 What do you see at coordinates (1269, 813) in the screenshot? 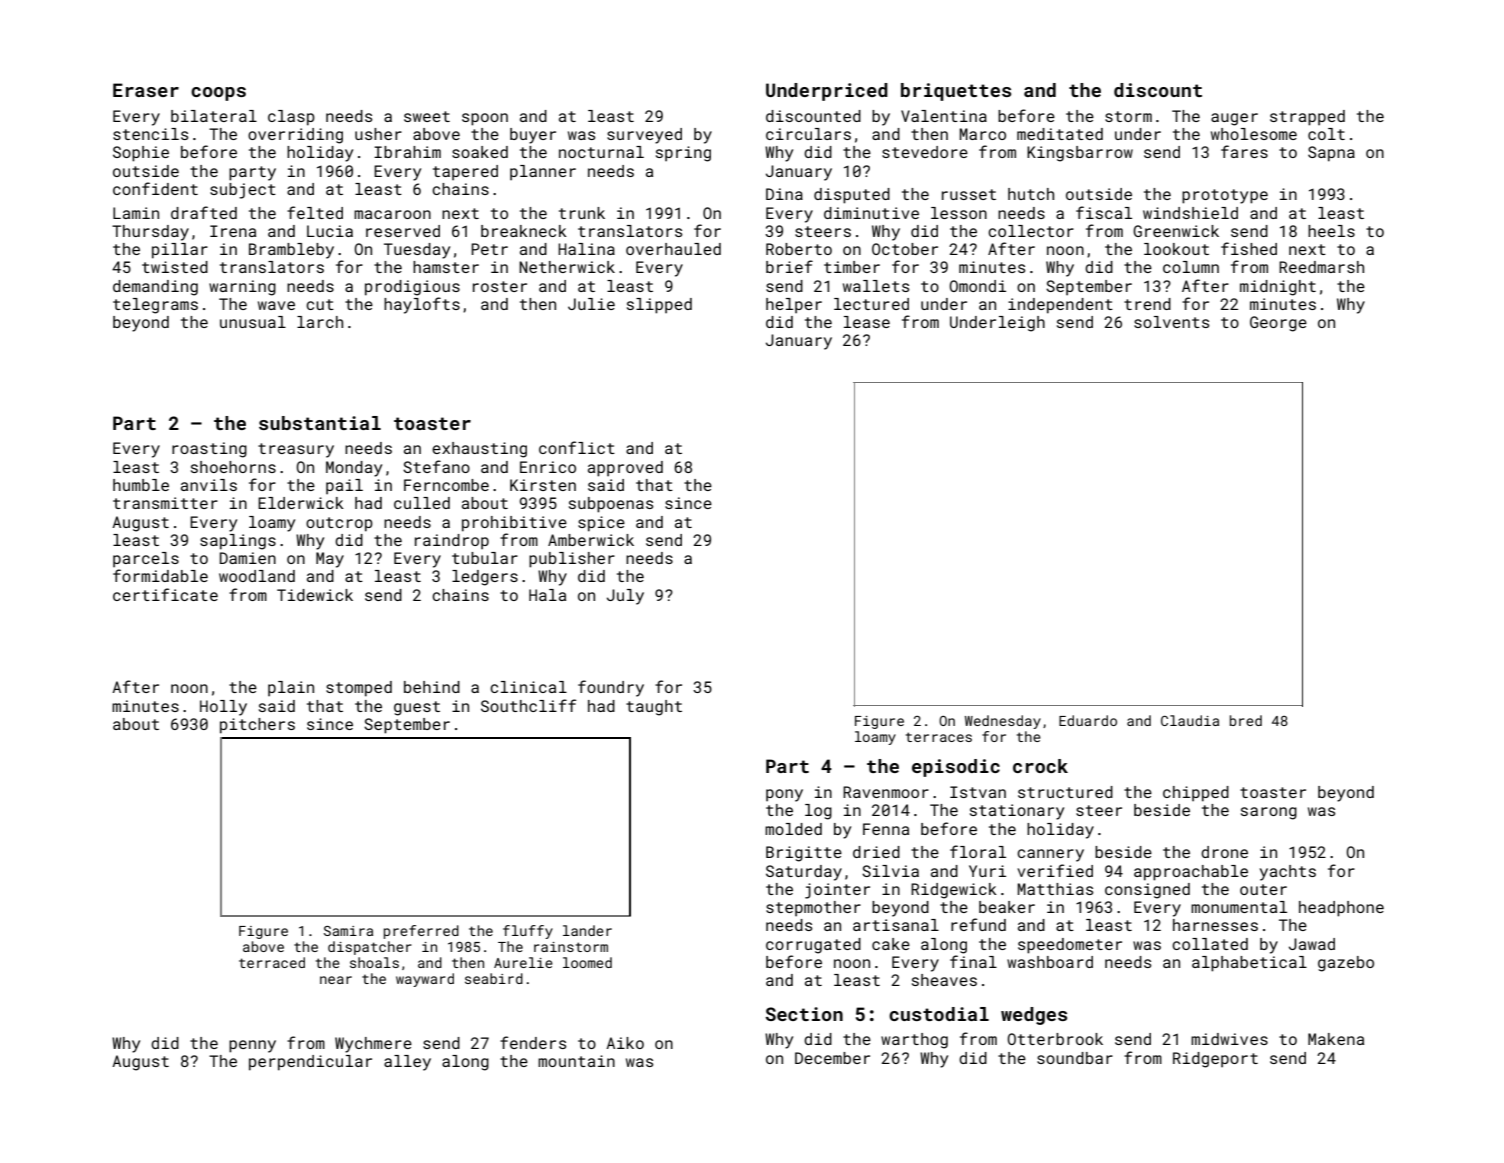
I see `sarong` at bounding box center [1269, 813].
